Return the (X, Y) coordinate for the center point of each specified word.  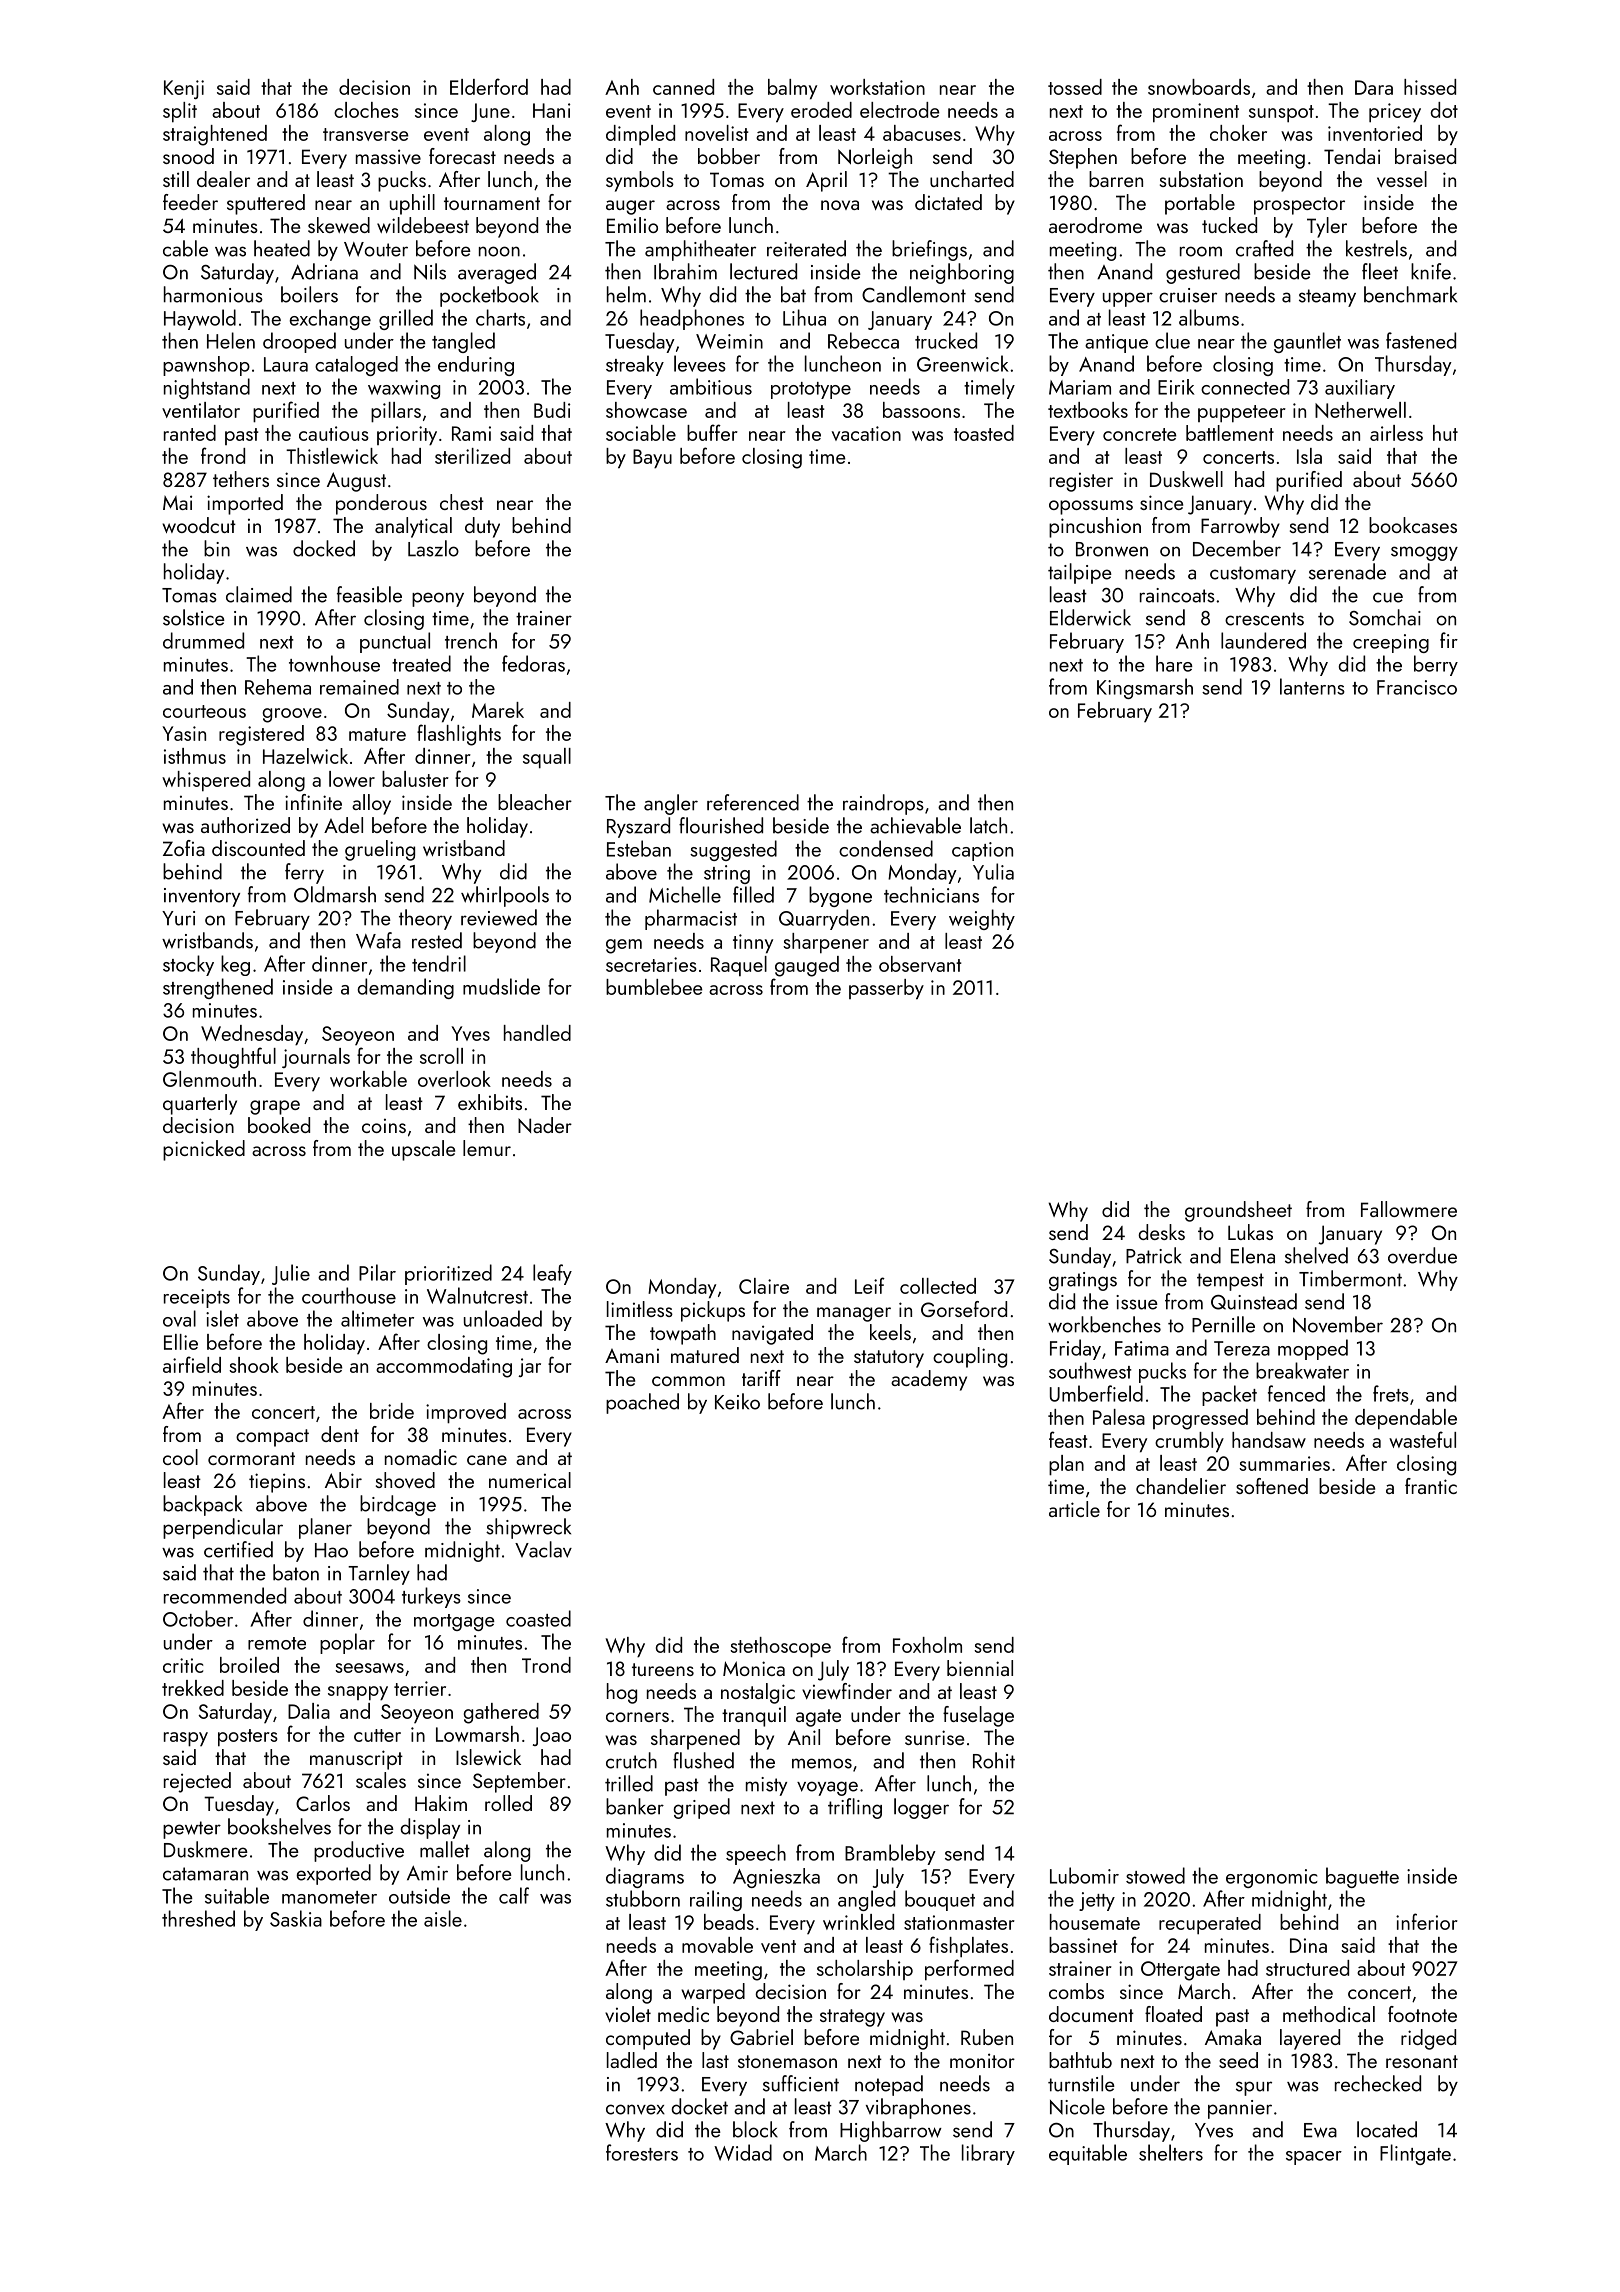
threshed (198, 1918)
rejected (197, 1782)
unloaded (503, 1318)
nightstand (207, 388)
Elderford (489, 86)
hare (1174, 663)
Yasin (184, 733)
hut (1445, 433)
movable (717, 1945)
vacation (866, 433)
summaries (1284, 1463)
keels (890, 1332)
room (1201, 251)
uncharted (972, 179)
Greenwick (963, 363)
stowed (1155, 1875)
